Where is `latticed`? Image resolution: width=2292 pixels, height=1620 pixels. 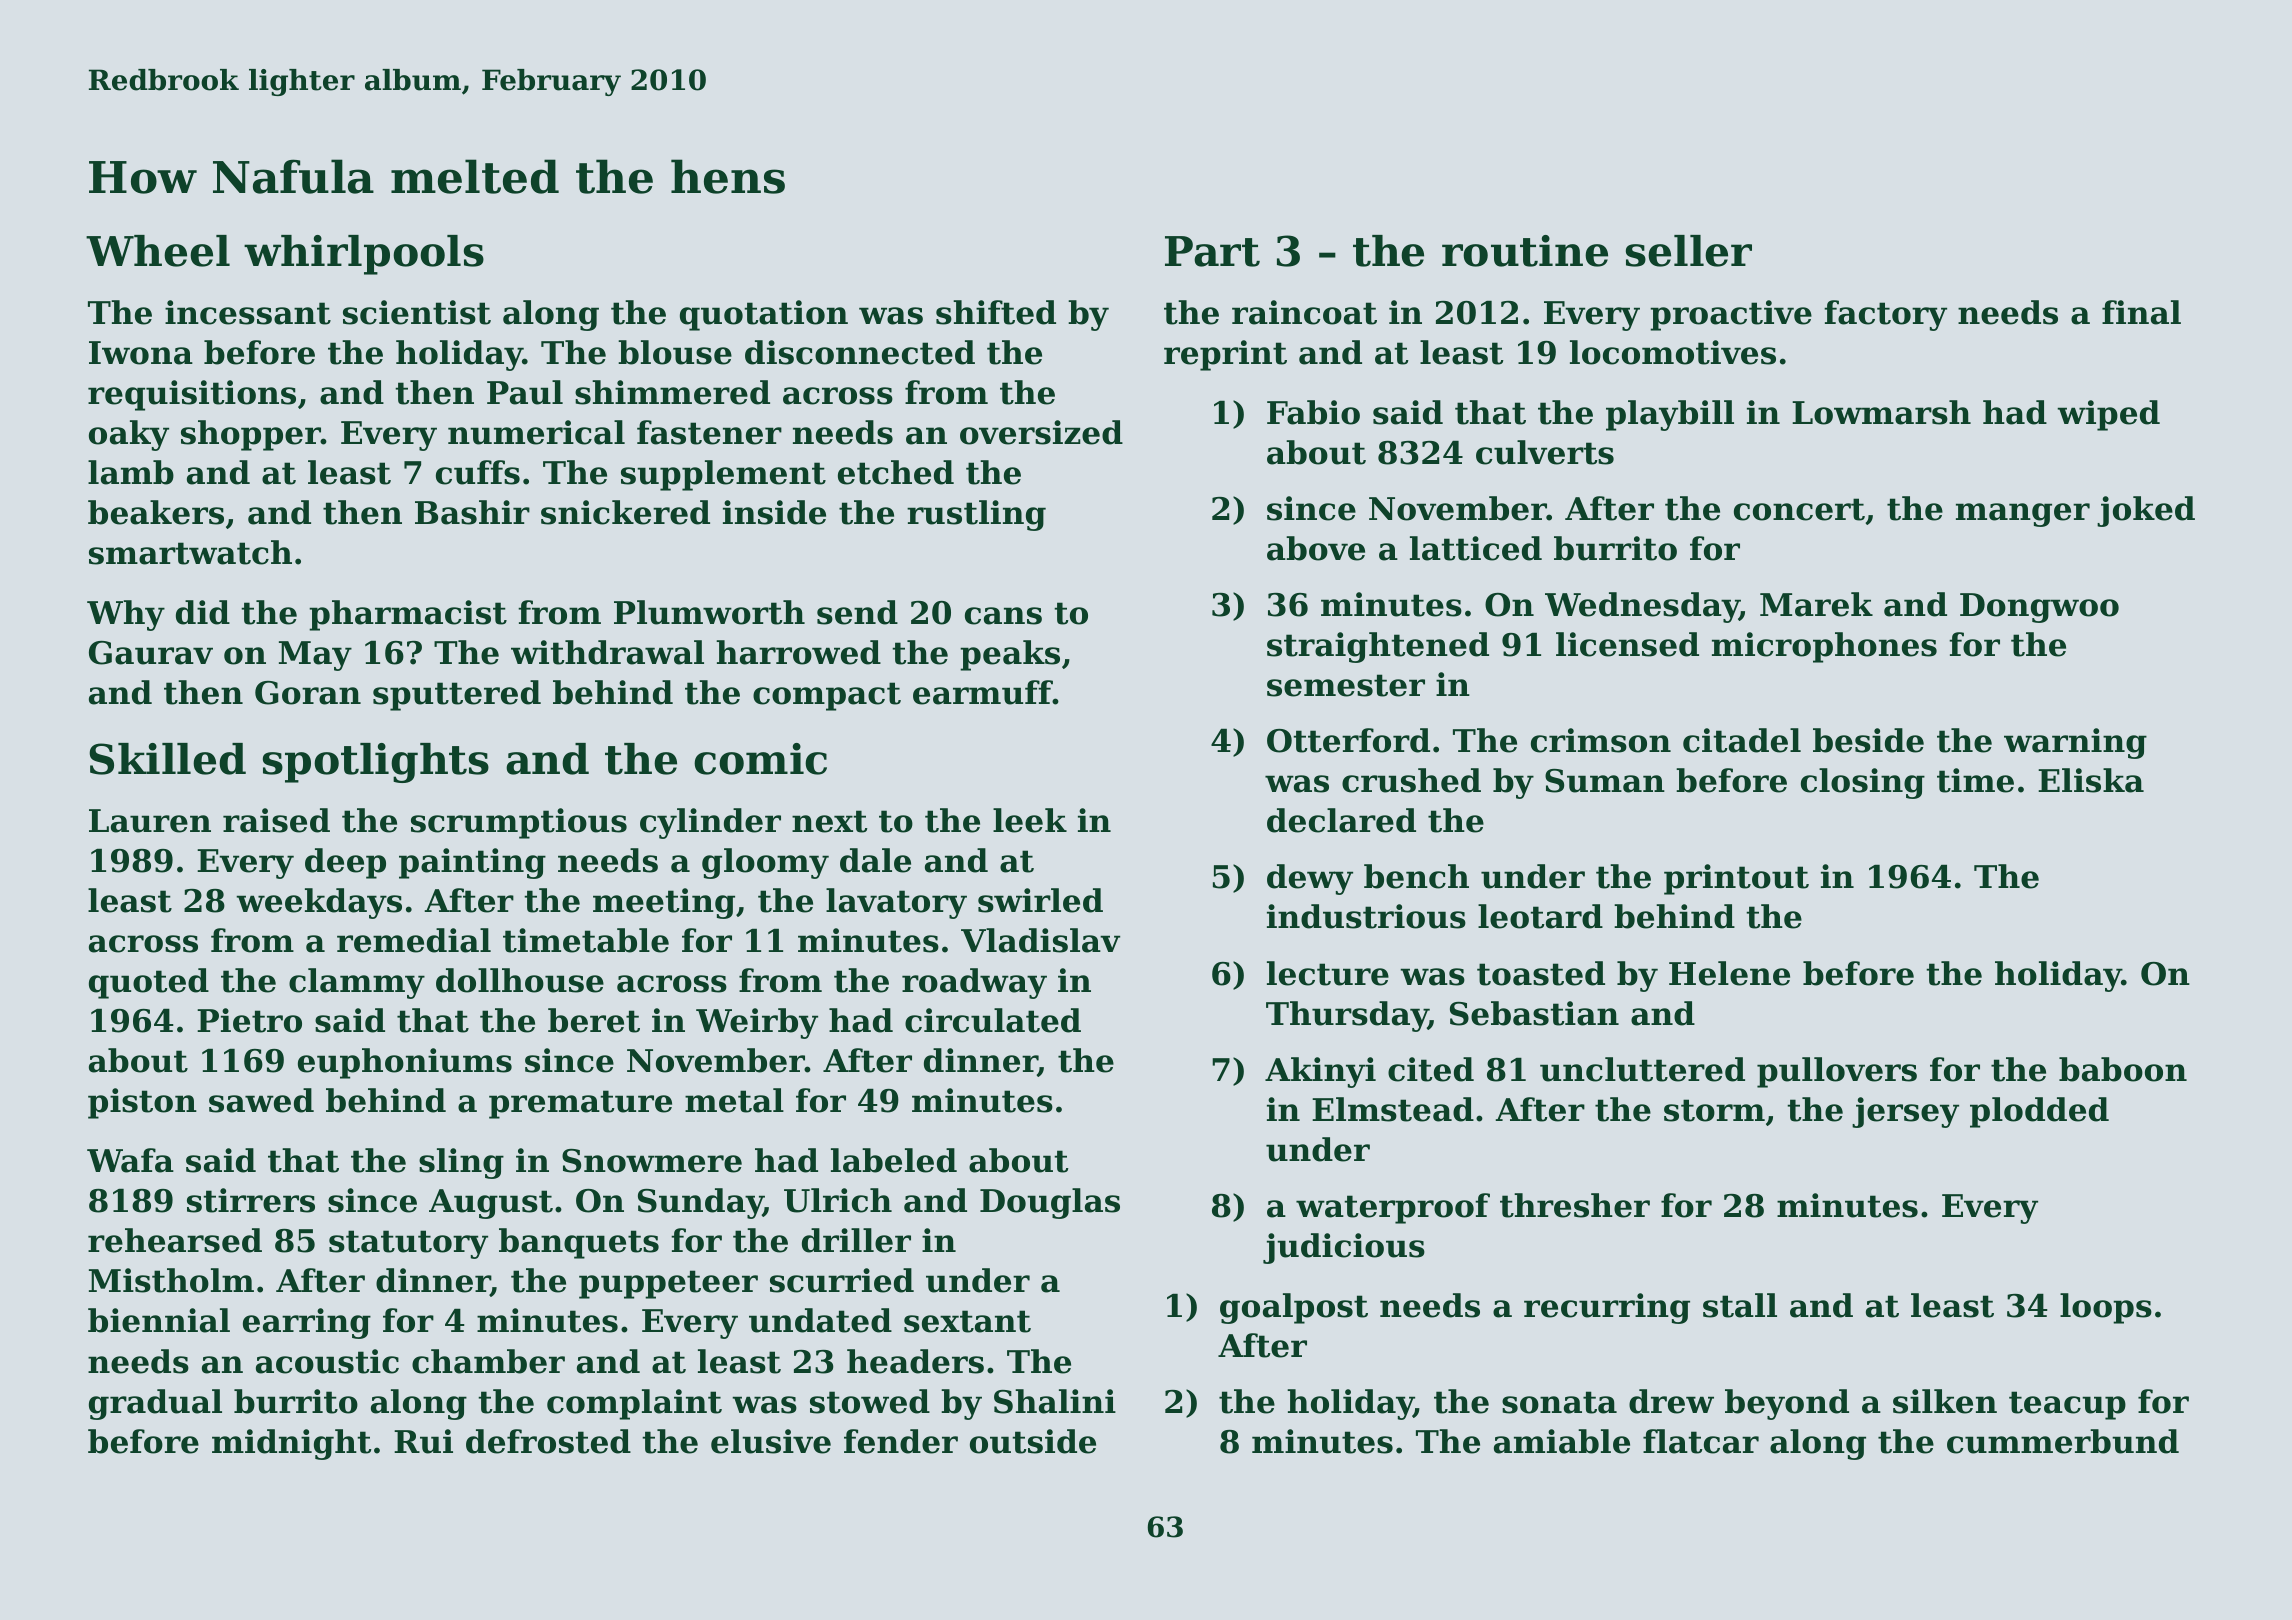
latticed is located at coordinates (1476, 548).
